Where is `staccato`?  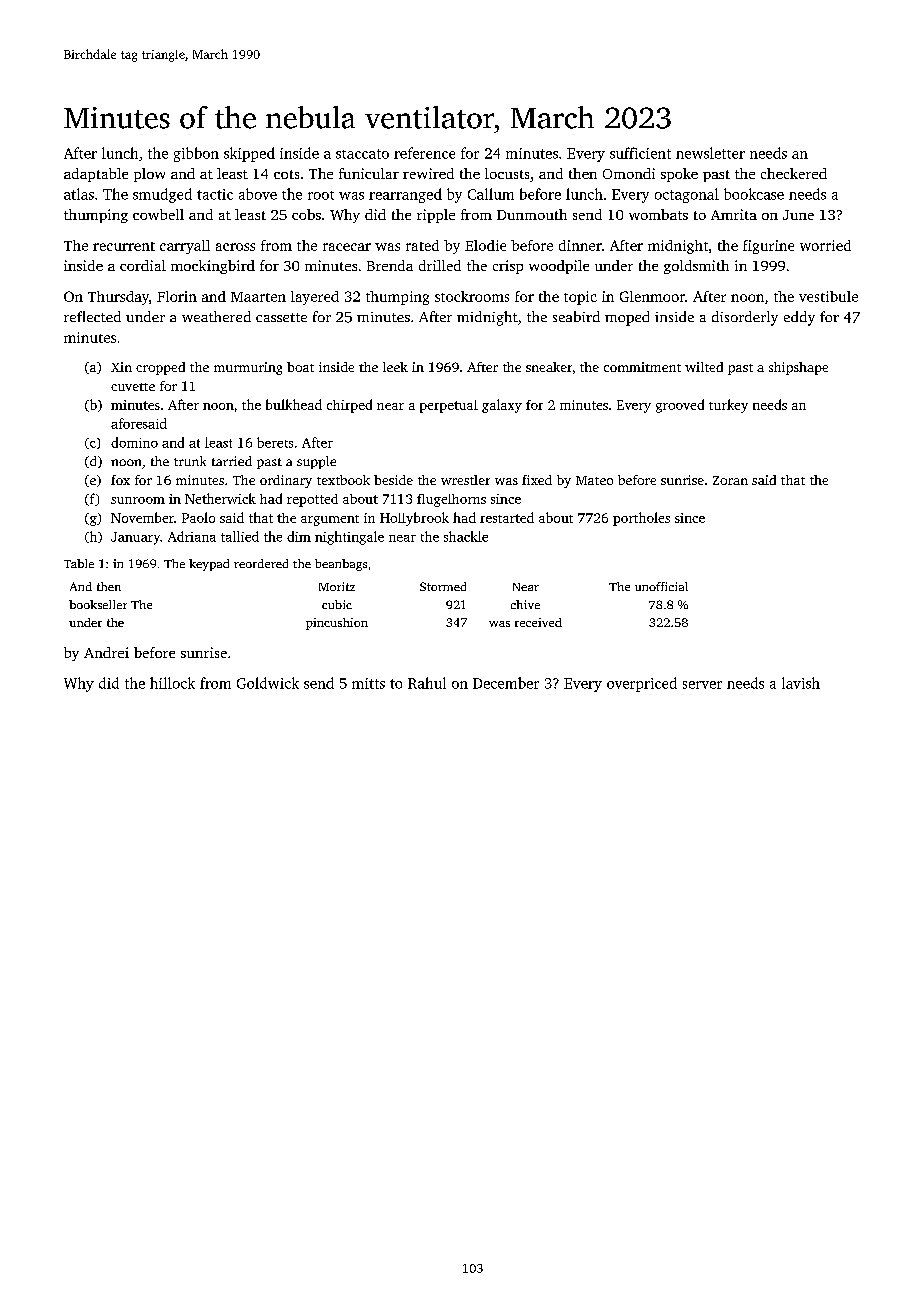
staccato is located at coordinates (362, 154).
